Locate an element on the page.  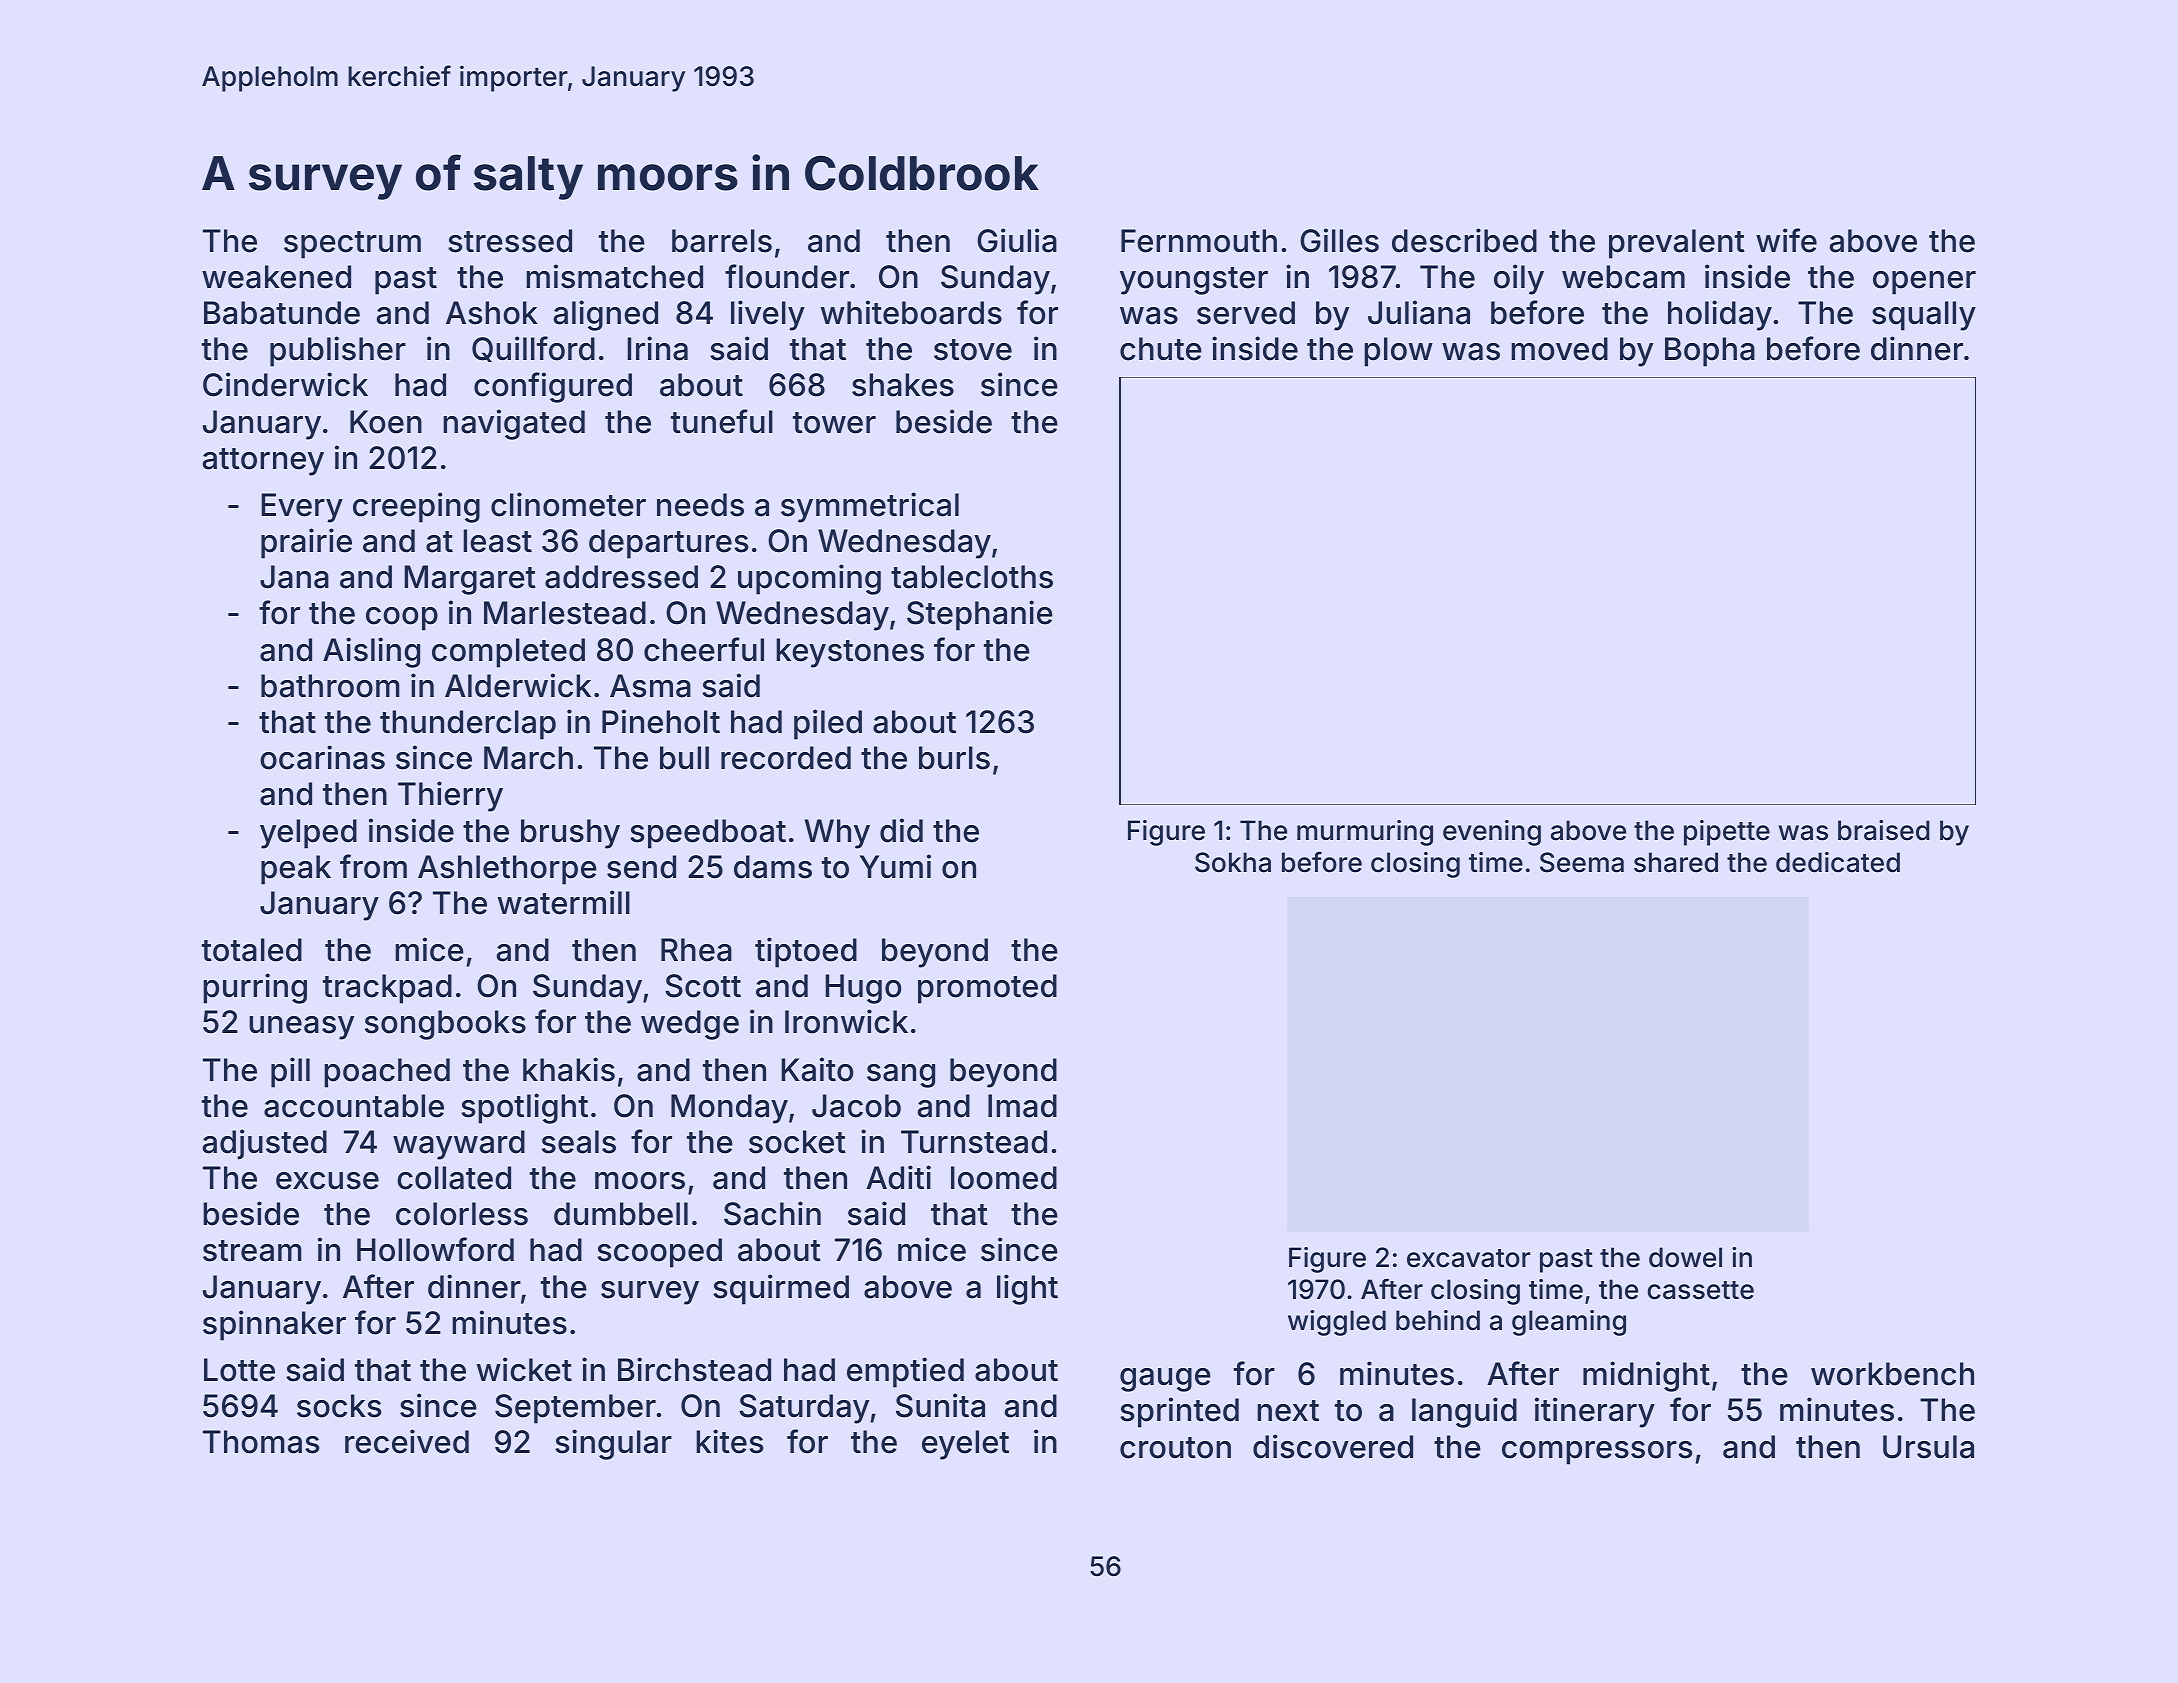
moved is located at coordinates (1559, 349).
